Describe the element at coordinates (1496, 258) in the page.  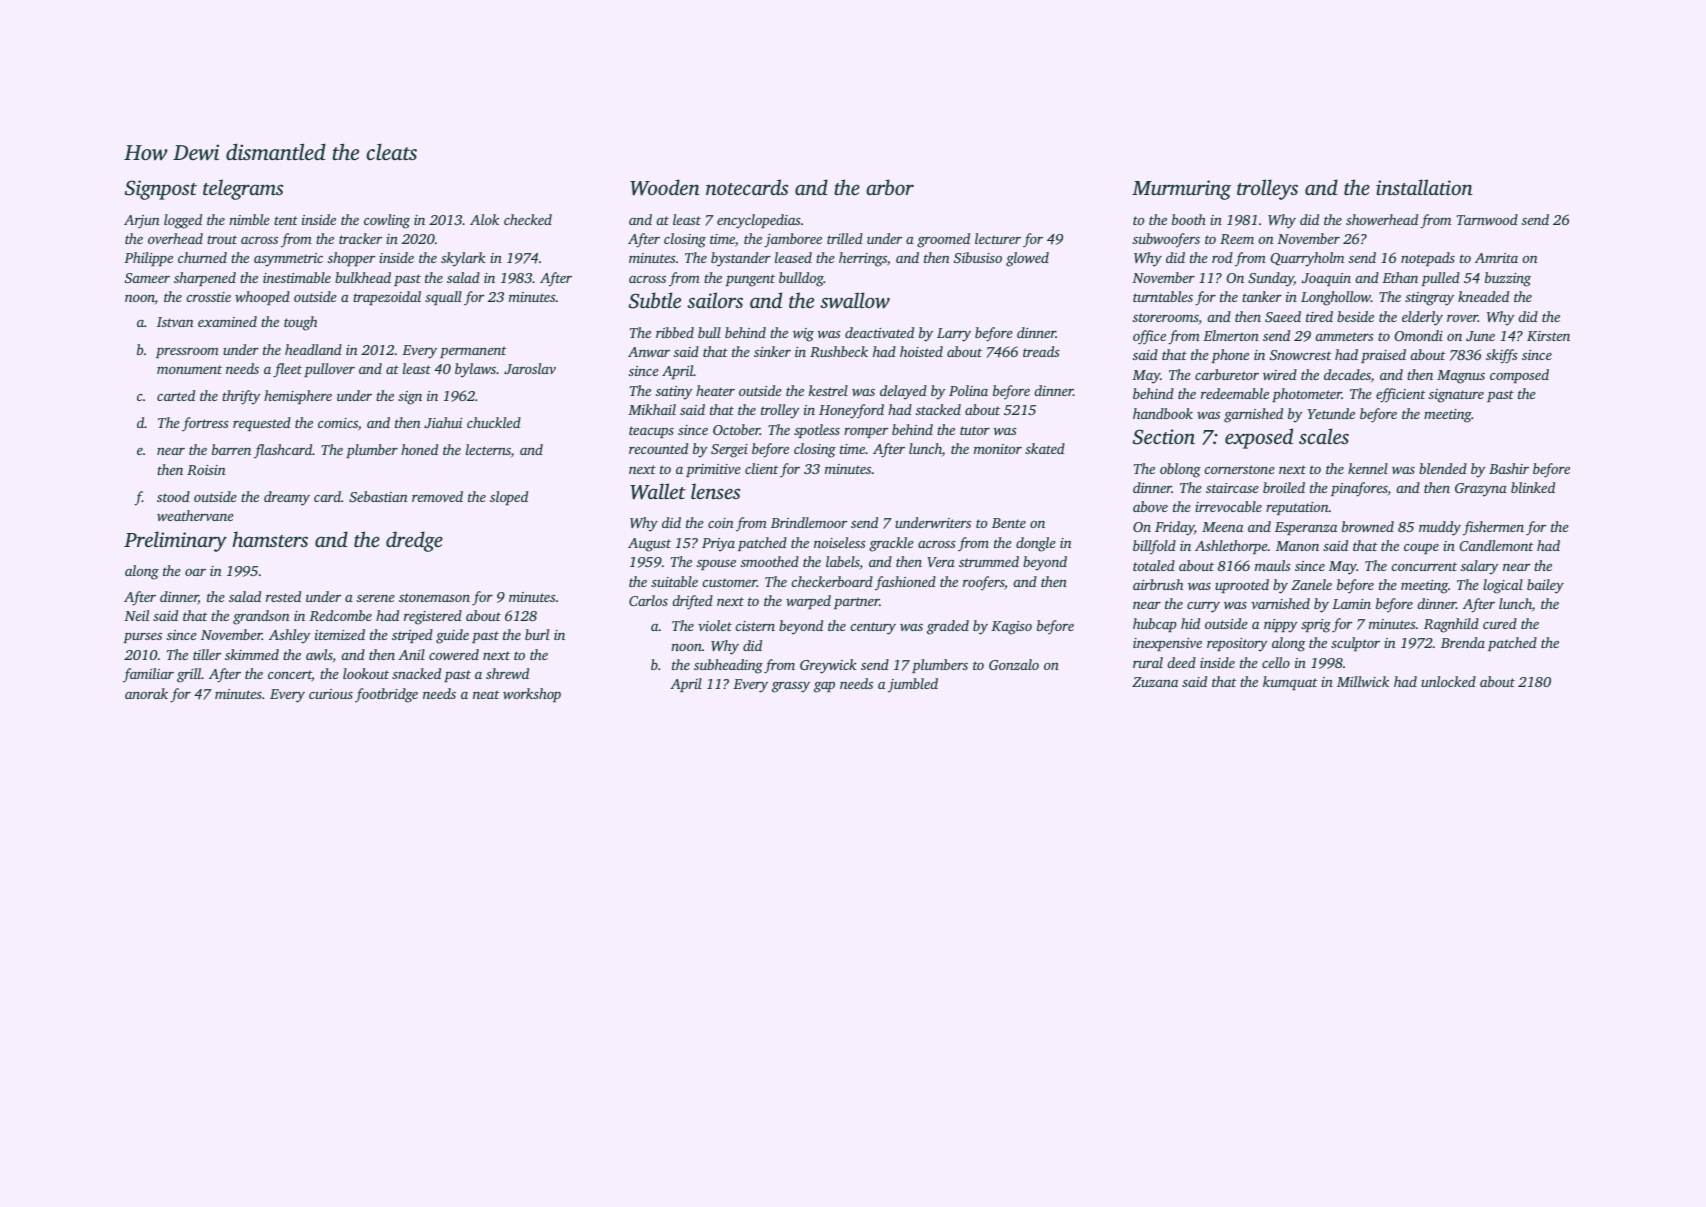
I see `Amrita` at that location.
